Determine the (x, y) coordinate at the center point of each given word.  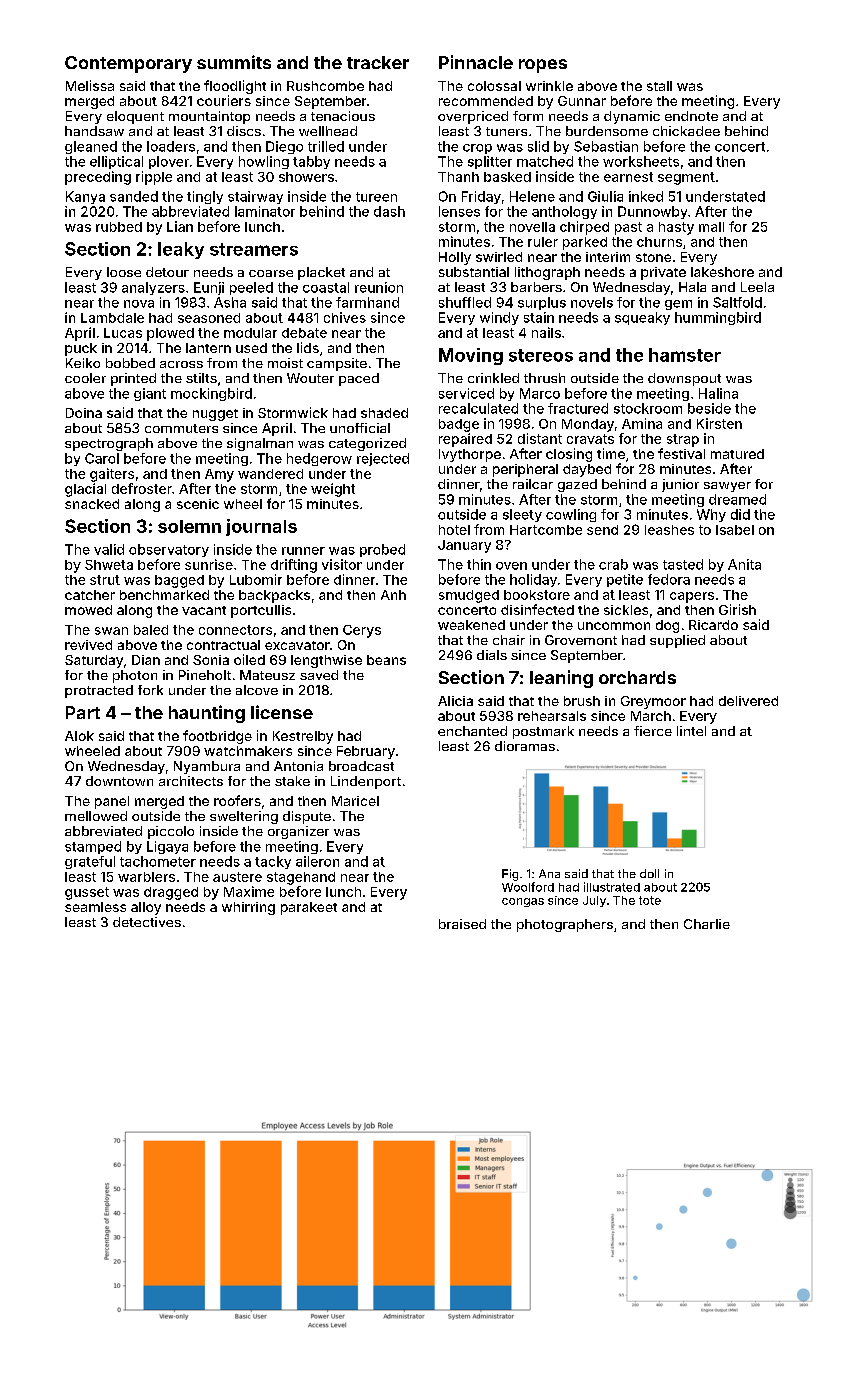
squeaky (642, 318)
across (181, 364)
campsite (337, 364)
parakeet (309, 908)
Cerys (362, 631)
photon (135, 676)
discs (244, 131)
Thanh (458, 177)
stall (659, 86)
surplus (542, 303)
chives (345, 317)
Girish (737, 609)
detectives (147, 922)
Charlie (707, 924)
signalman (260, 444)
